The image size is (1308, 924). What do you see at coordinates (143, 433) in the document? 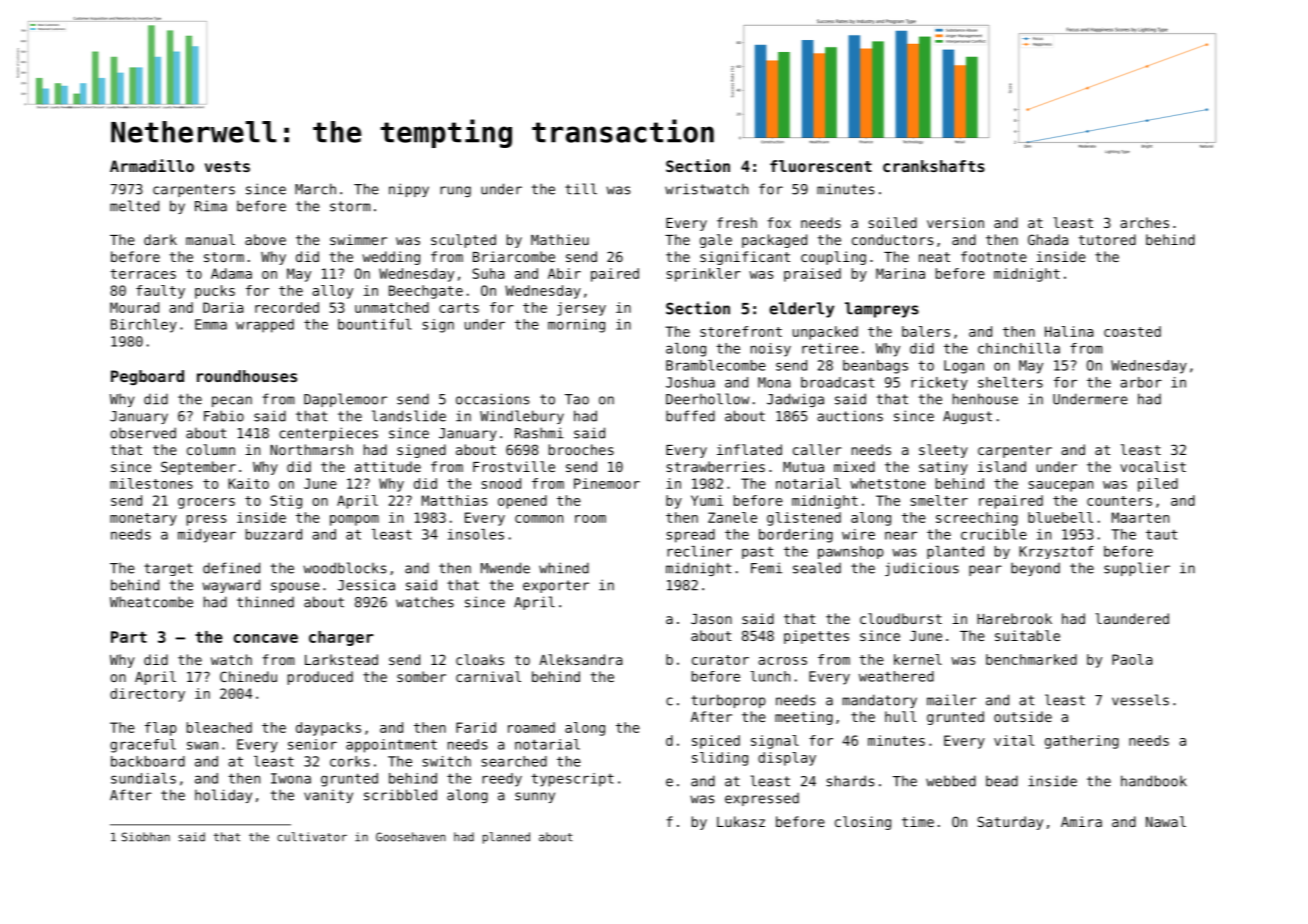
I see `observed` at bounding box center [143, 433].
